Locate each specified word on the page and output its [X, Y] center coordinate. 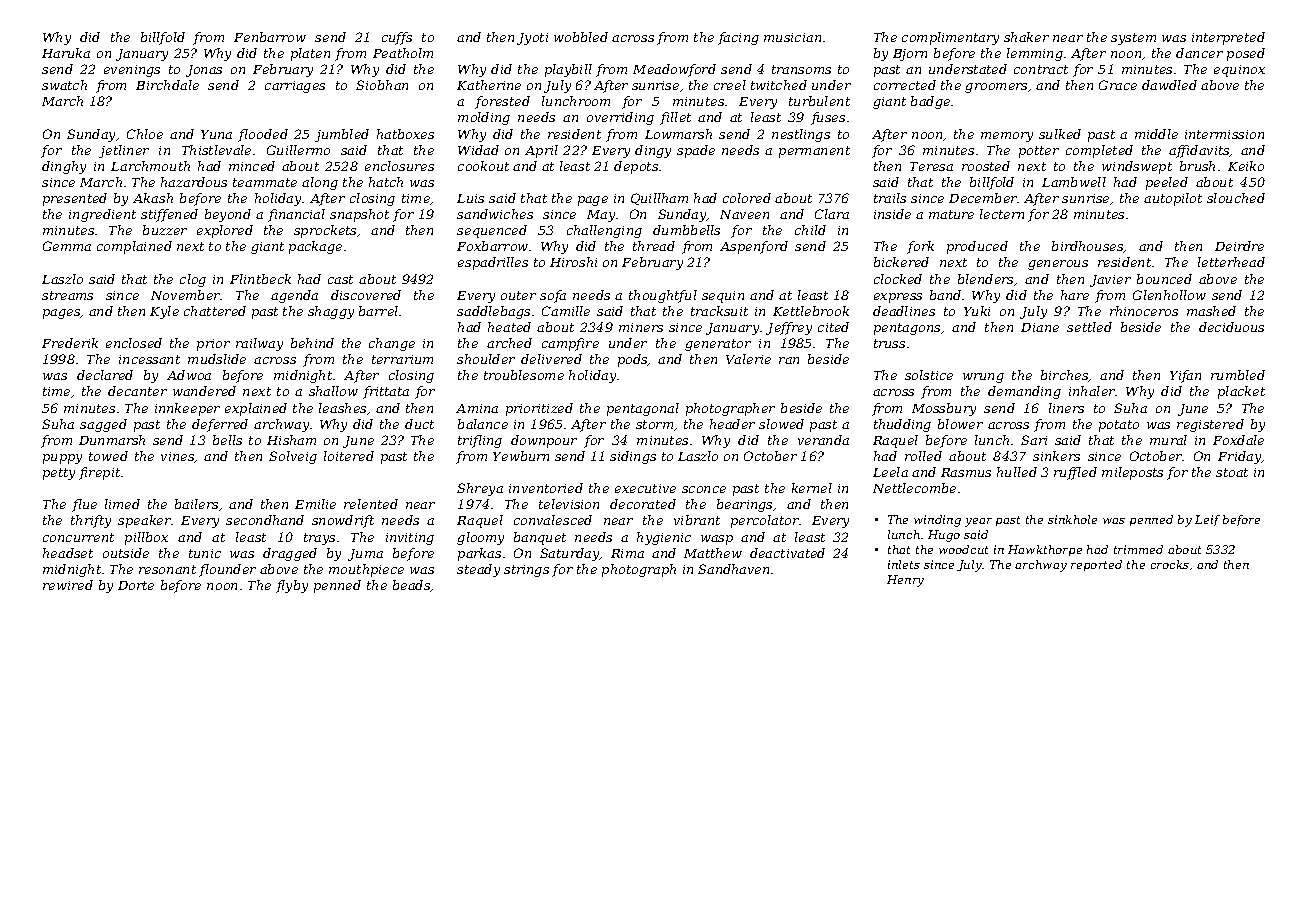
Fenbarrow [270, 37]
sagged [103, 425]
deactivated [787, 553]
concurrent [78, 537]
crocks [1170, 564]
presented [75, 199]
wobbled [581, 37]
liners [1066, 408]
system [1133, 39]
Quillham [659, 199]
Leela [890, 472]
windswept [1137, 167]
